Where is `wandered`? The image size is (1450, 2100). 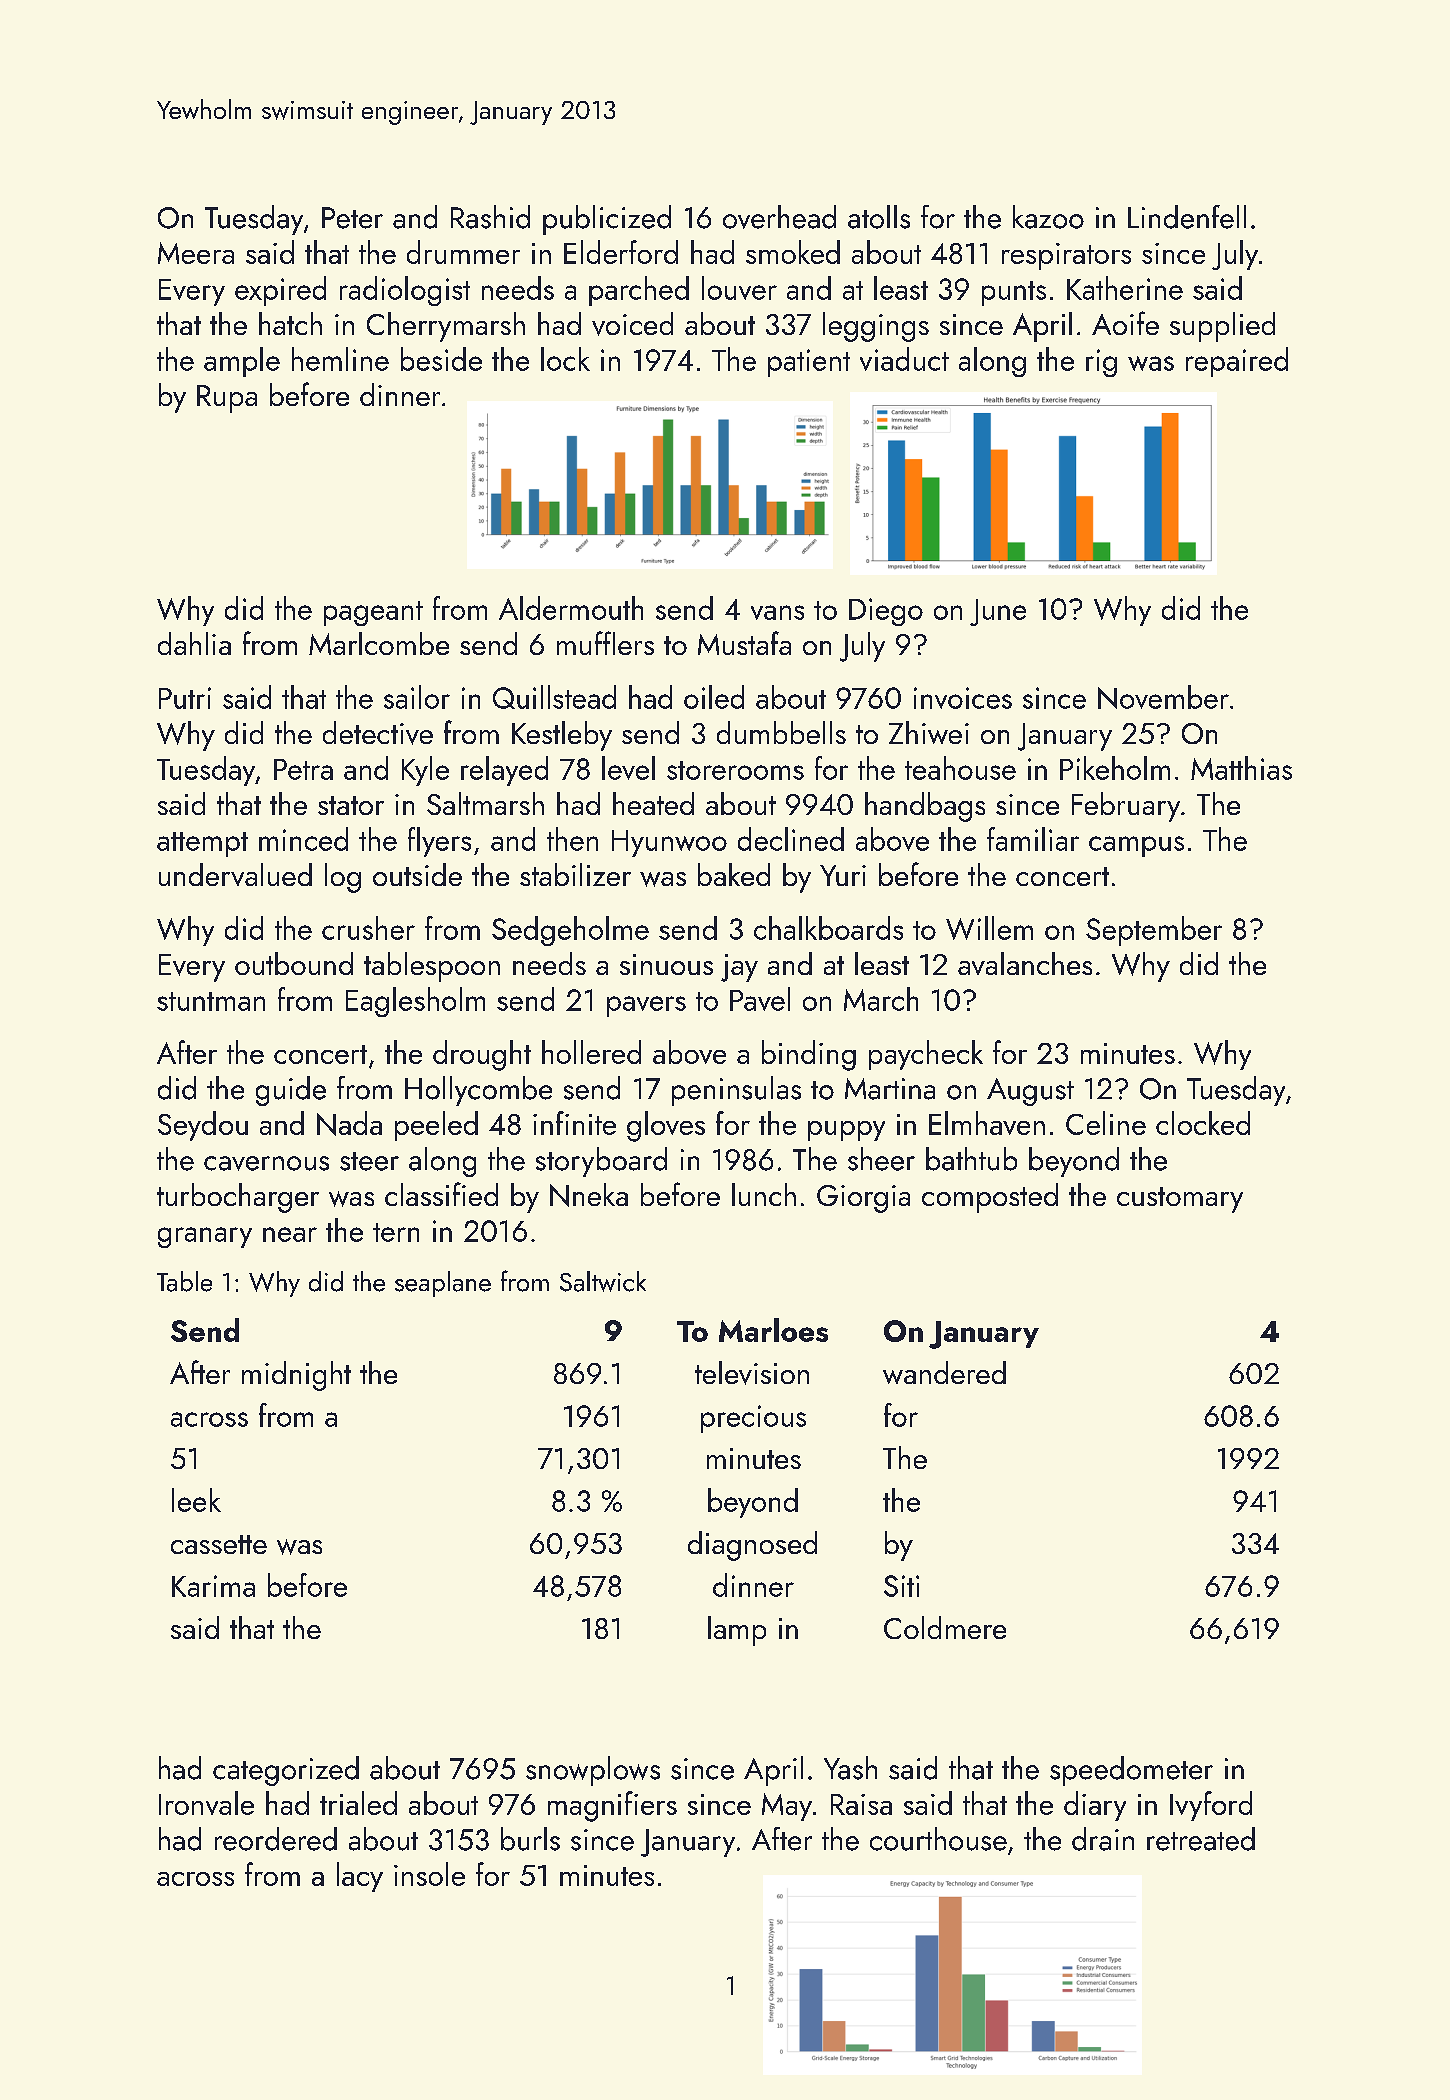
wandered is located at coordinates (944, 1372).
